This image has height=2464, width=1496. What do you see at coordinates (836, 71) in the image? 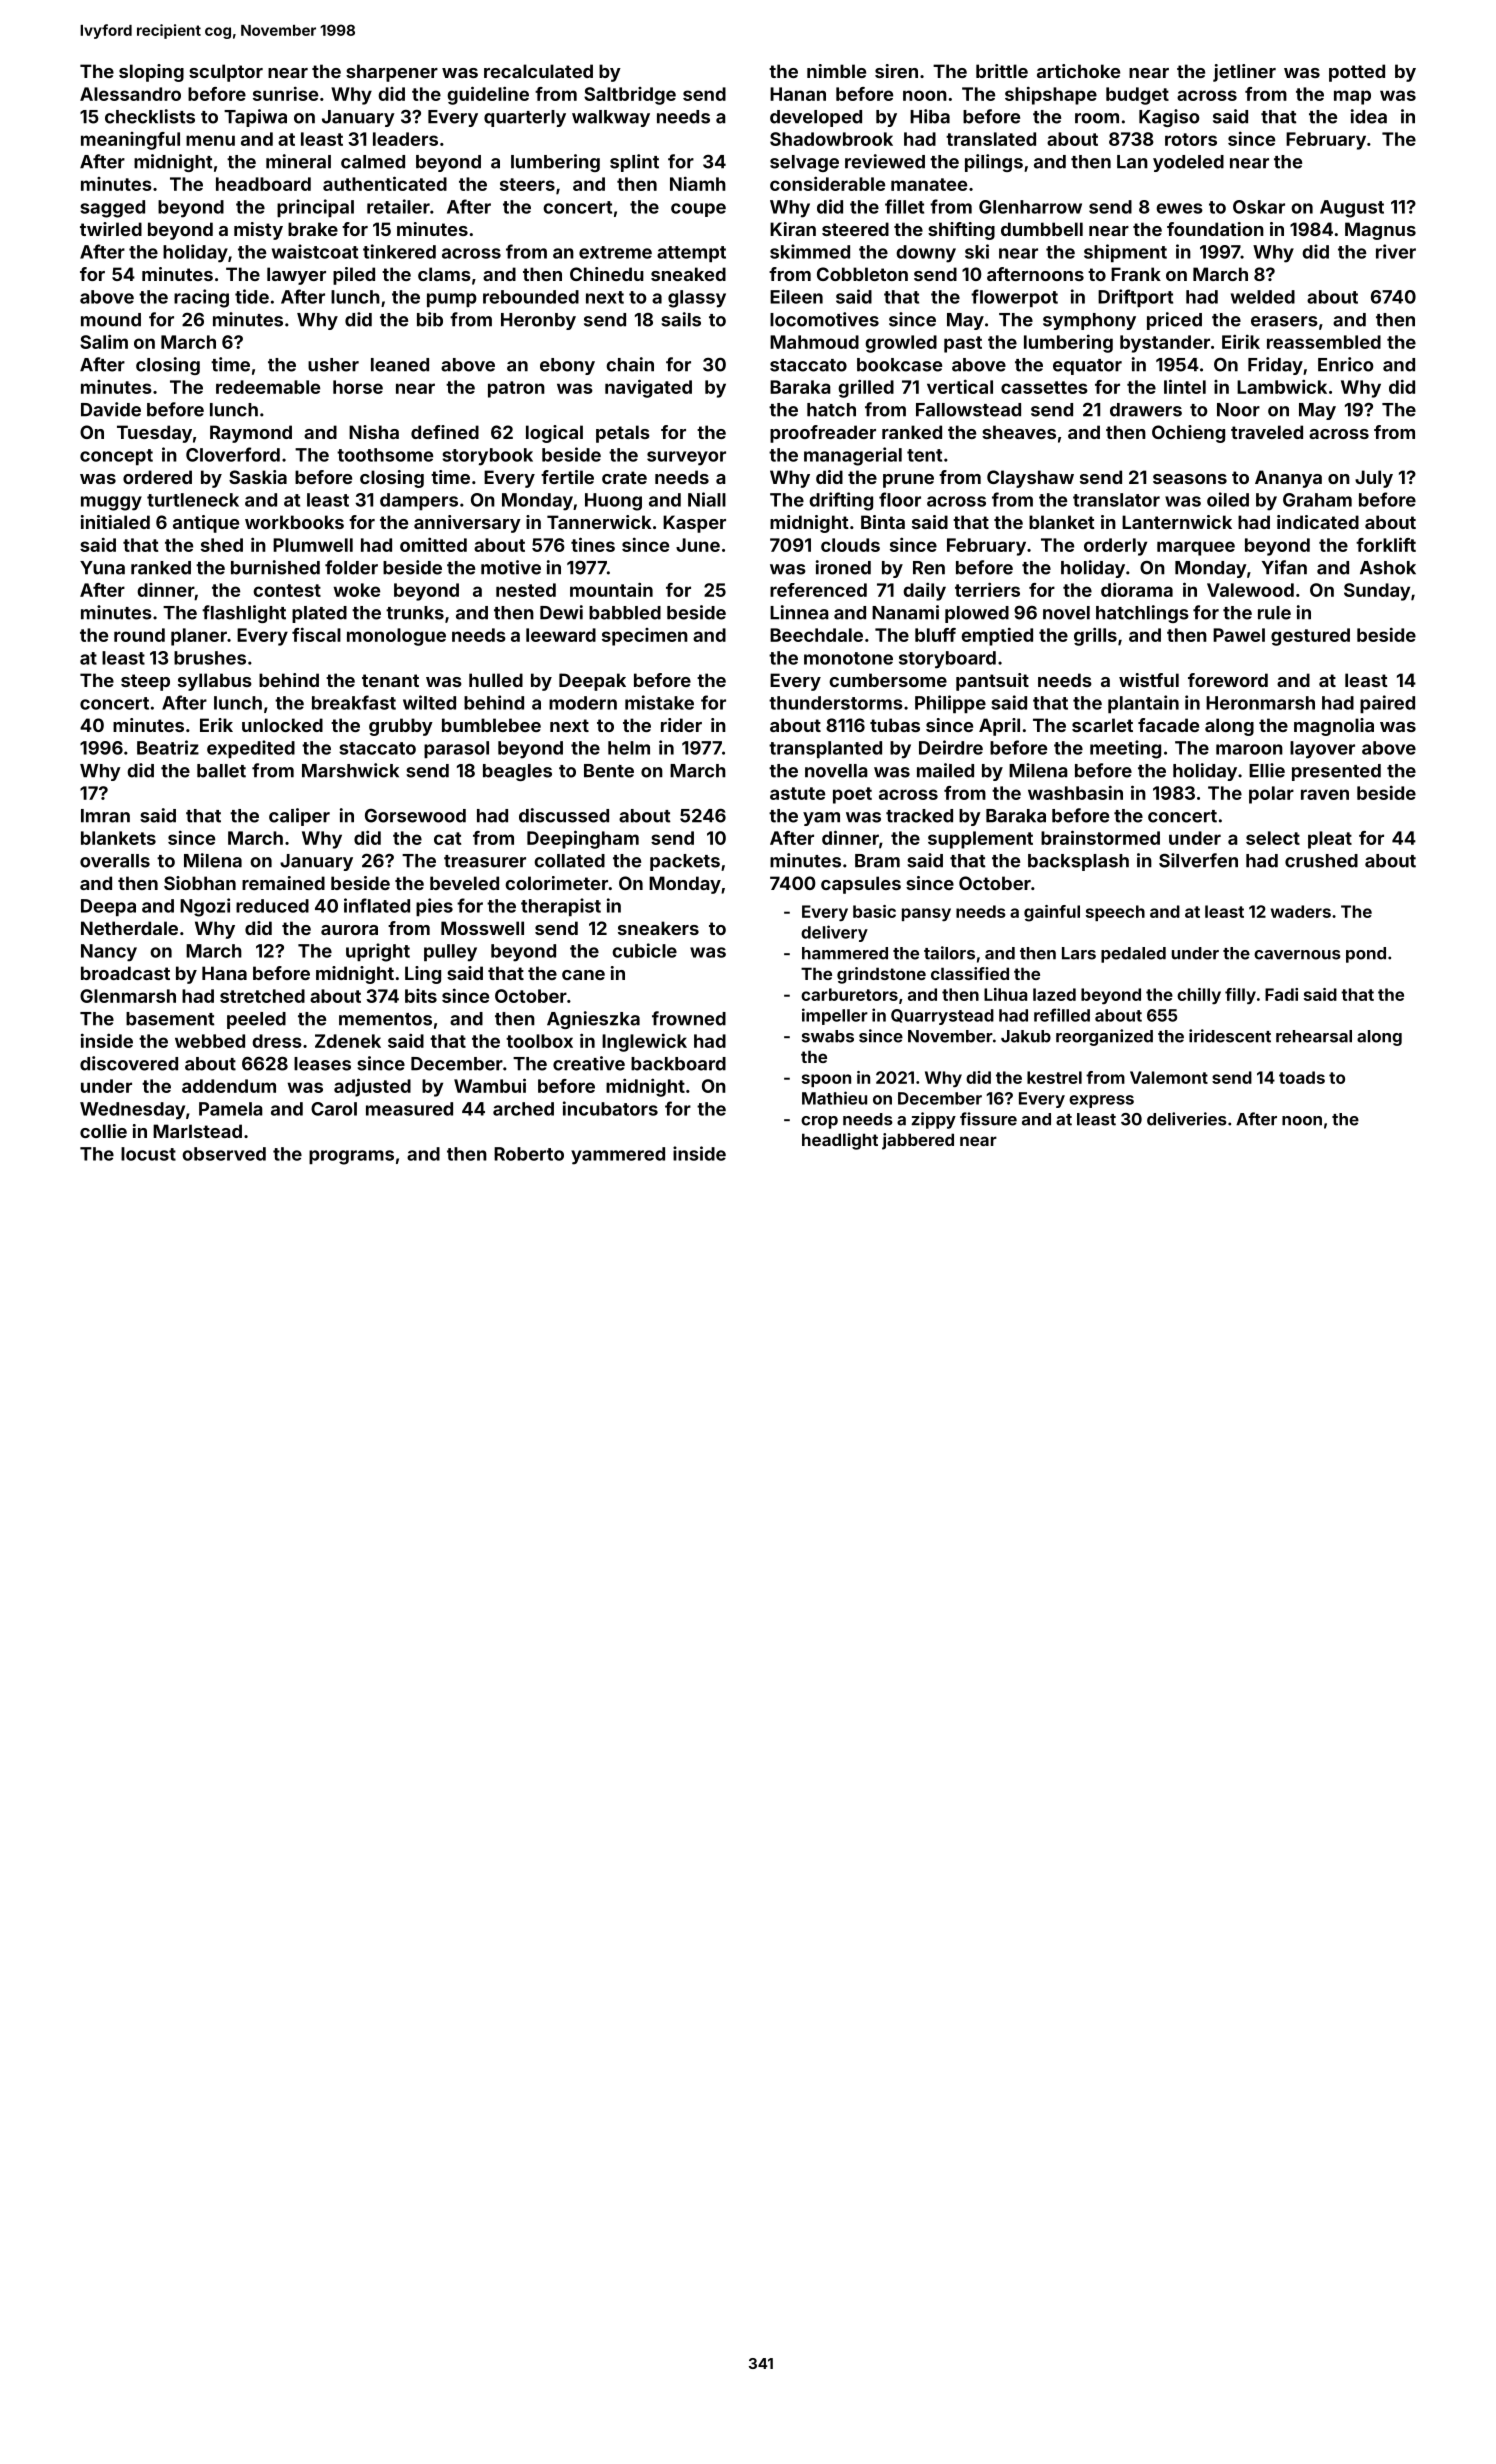
I see `nimble` at bounding box center [836, 71].
